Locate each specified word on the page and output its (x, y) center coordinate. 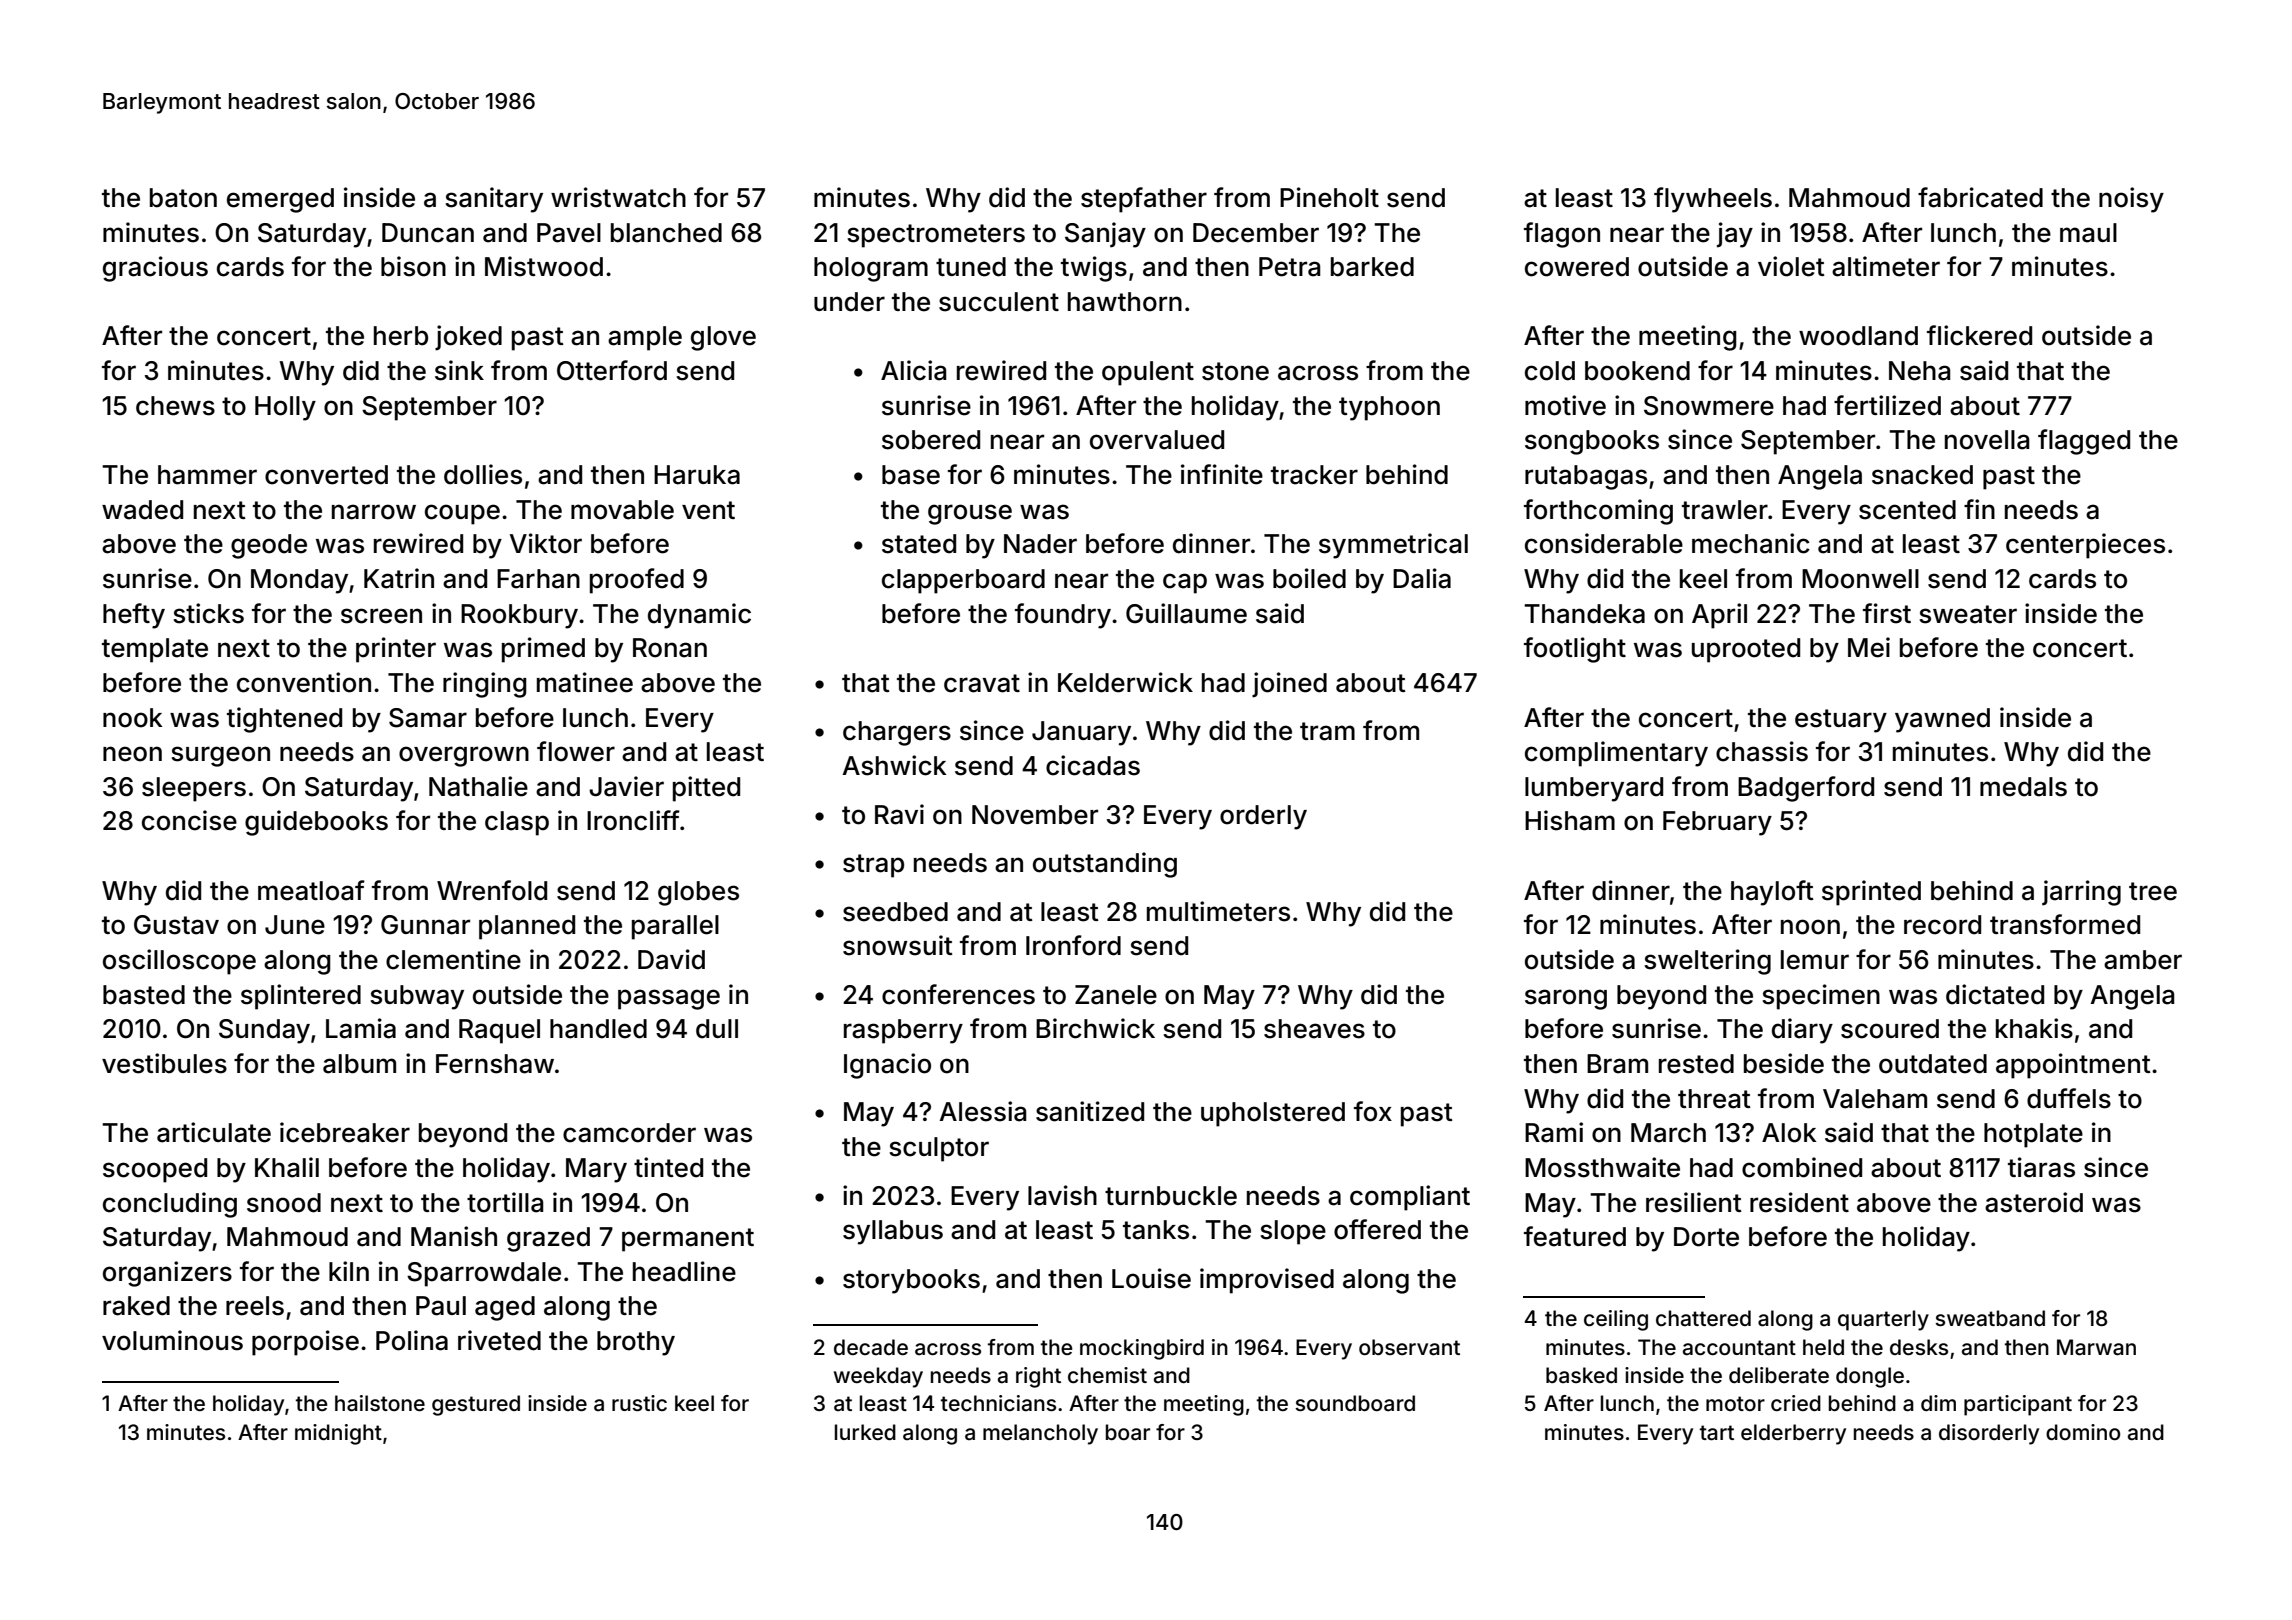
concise (189, 820)
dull (717, 1029)
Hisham (1570, 820)
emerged (280, 200)
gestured (476, 1405)
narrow (374, 512)
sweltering (1707, 962)
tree (2153, 891)
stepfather (1144, 200)
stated (919, 544)
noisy (2131, 200)
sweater (1968, 614)
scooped (155, 1170)
